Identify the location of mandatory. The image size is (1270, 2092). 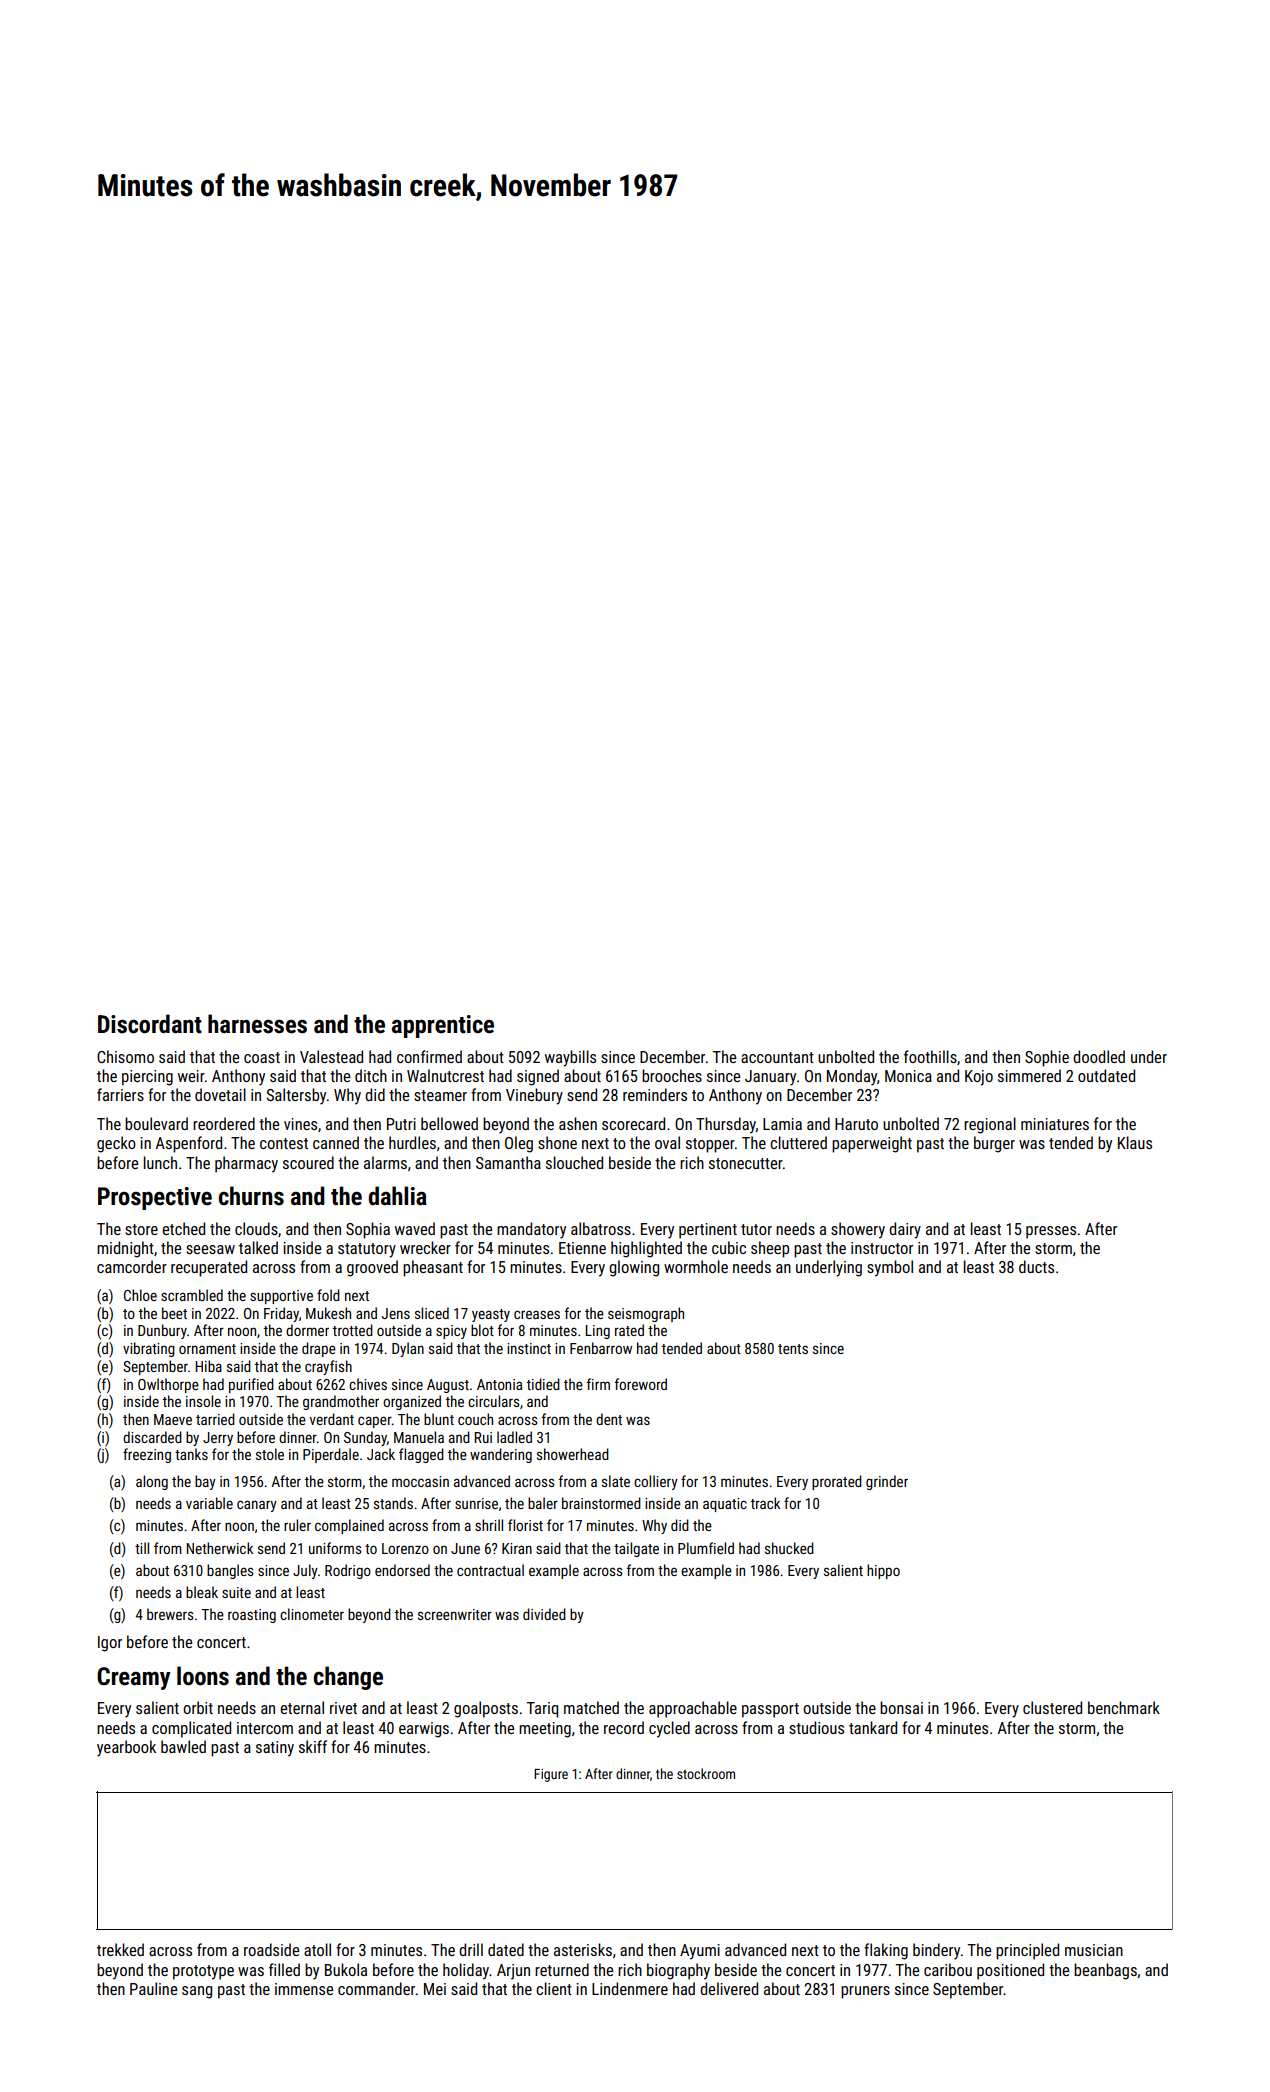
(531, 1230).
